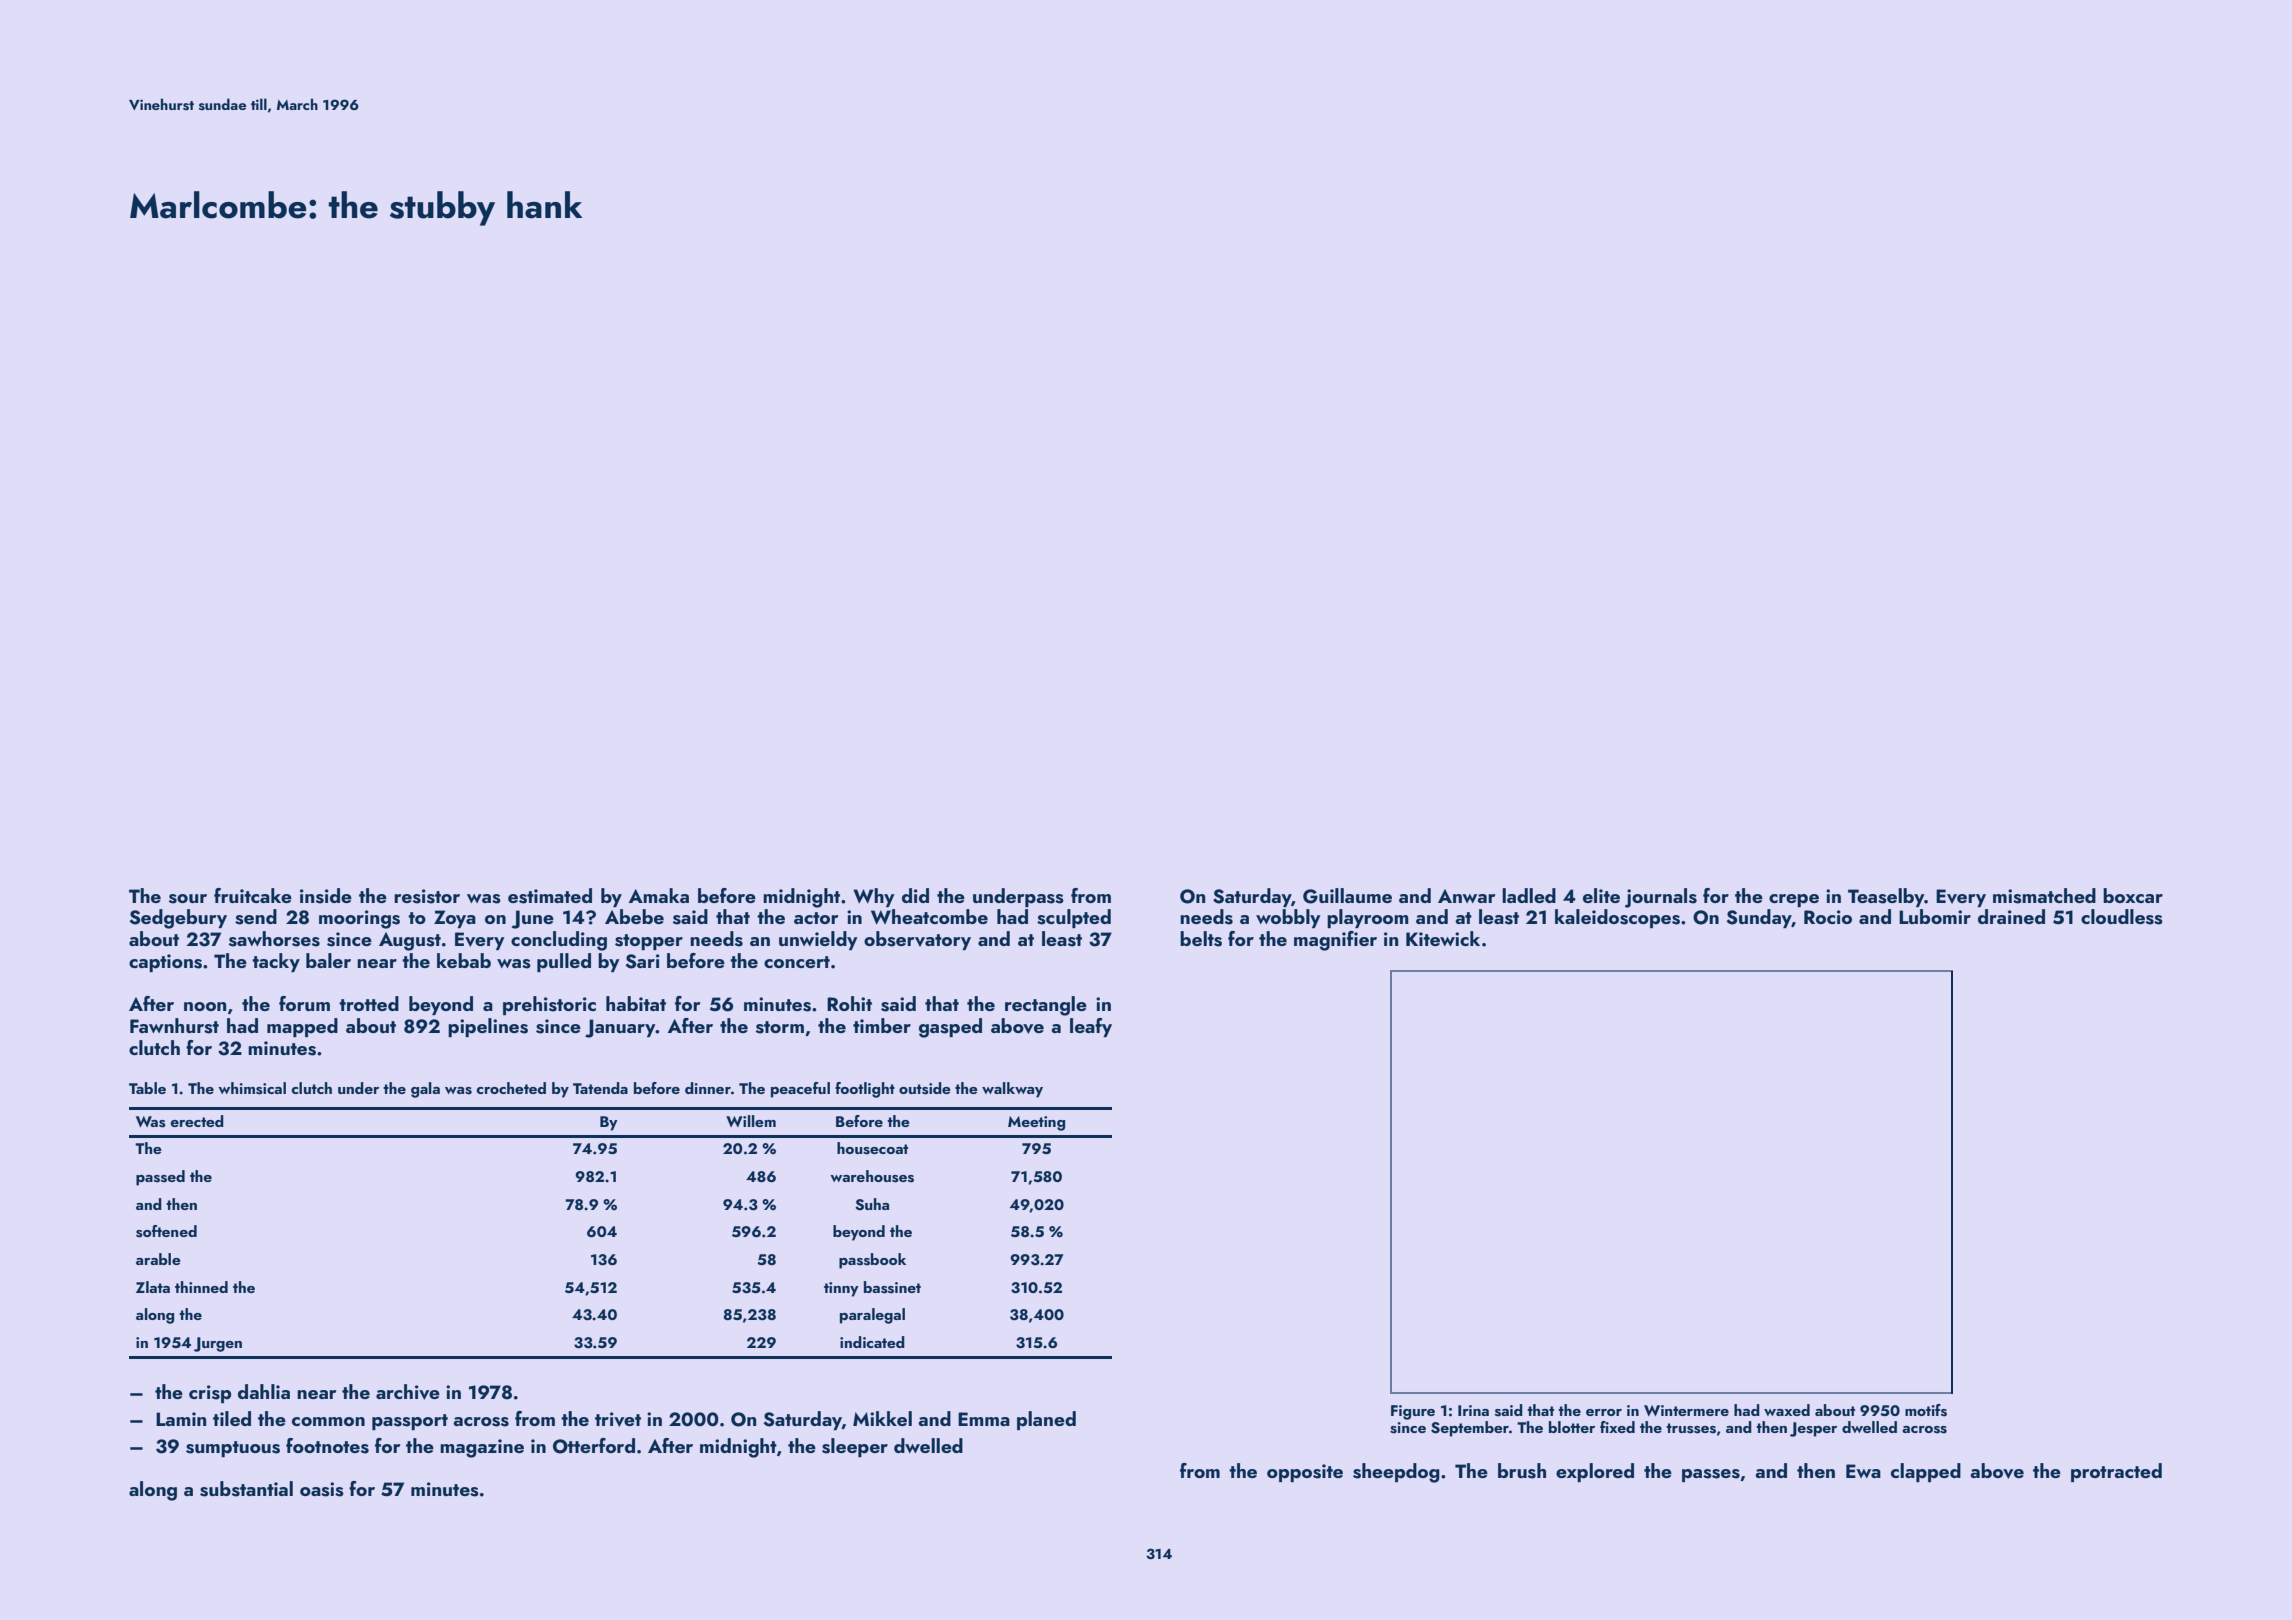 The height and width of the page is (1620, 2292). What do you see at coordinates (188, 899) in the page?
I see `sour` at bounding box center [188, 899].
